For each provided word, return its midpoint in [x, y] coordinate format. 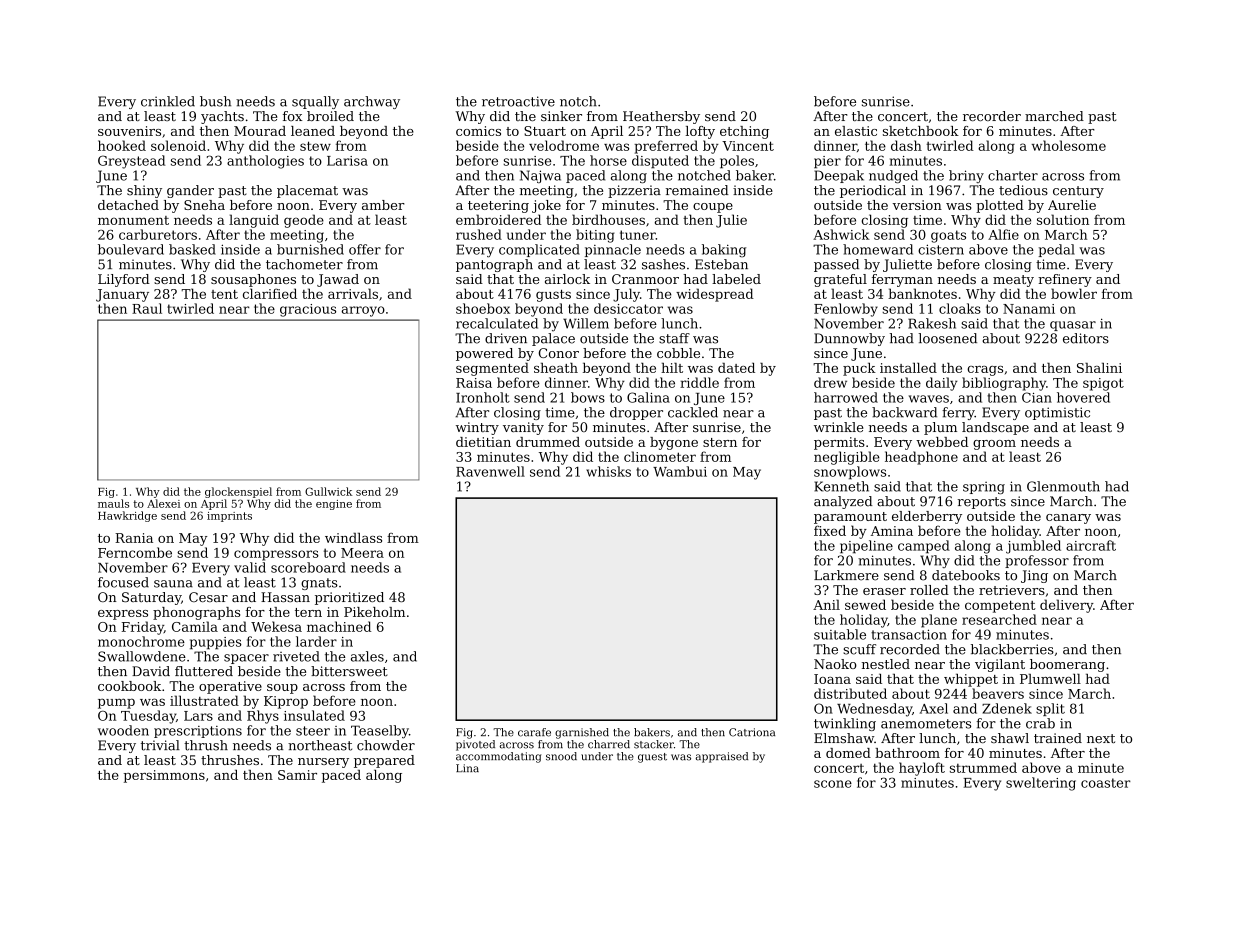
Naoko [835, 664]
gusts [553, 296]
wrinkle [839, 427]
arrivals [353, 293]
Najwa [540, 176]
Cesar [208, 597]
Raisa [474, 383]
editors [1086, 338]
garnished [582, 733]
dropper [636, 413]
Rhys [263, 717]
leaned [313, 131]
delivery [1066, 606]
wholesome [1069, 145]
